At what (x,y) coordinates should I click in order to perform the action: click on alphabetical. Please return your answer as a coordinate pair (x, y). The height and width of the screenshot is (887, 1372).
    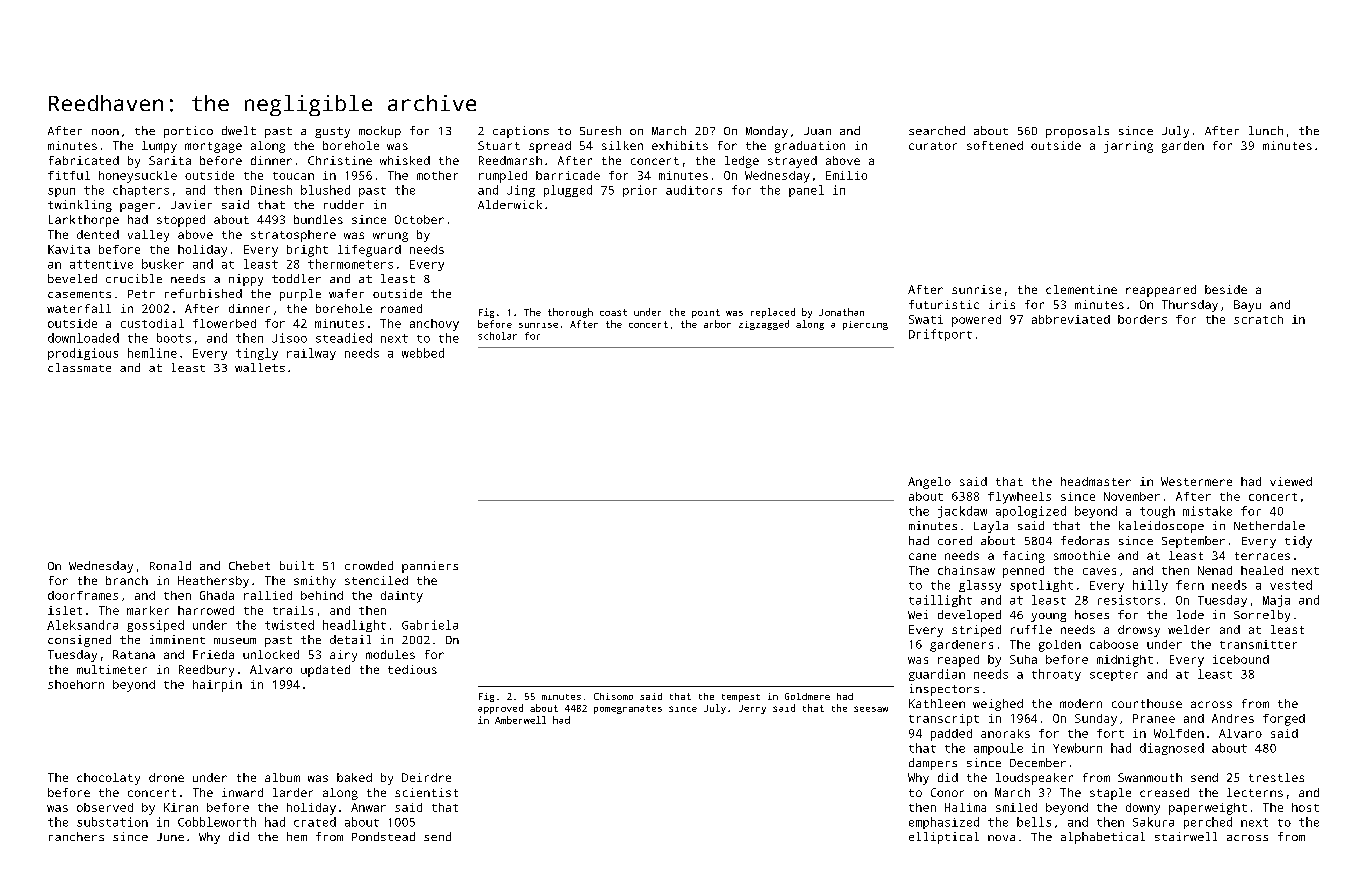
    Looking at the image, I should click on (1103, 838).
